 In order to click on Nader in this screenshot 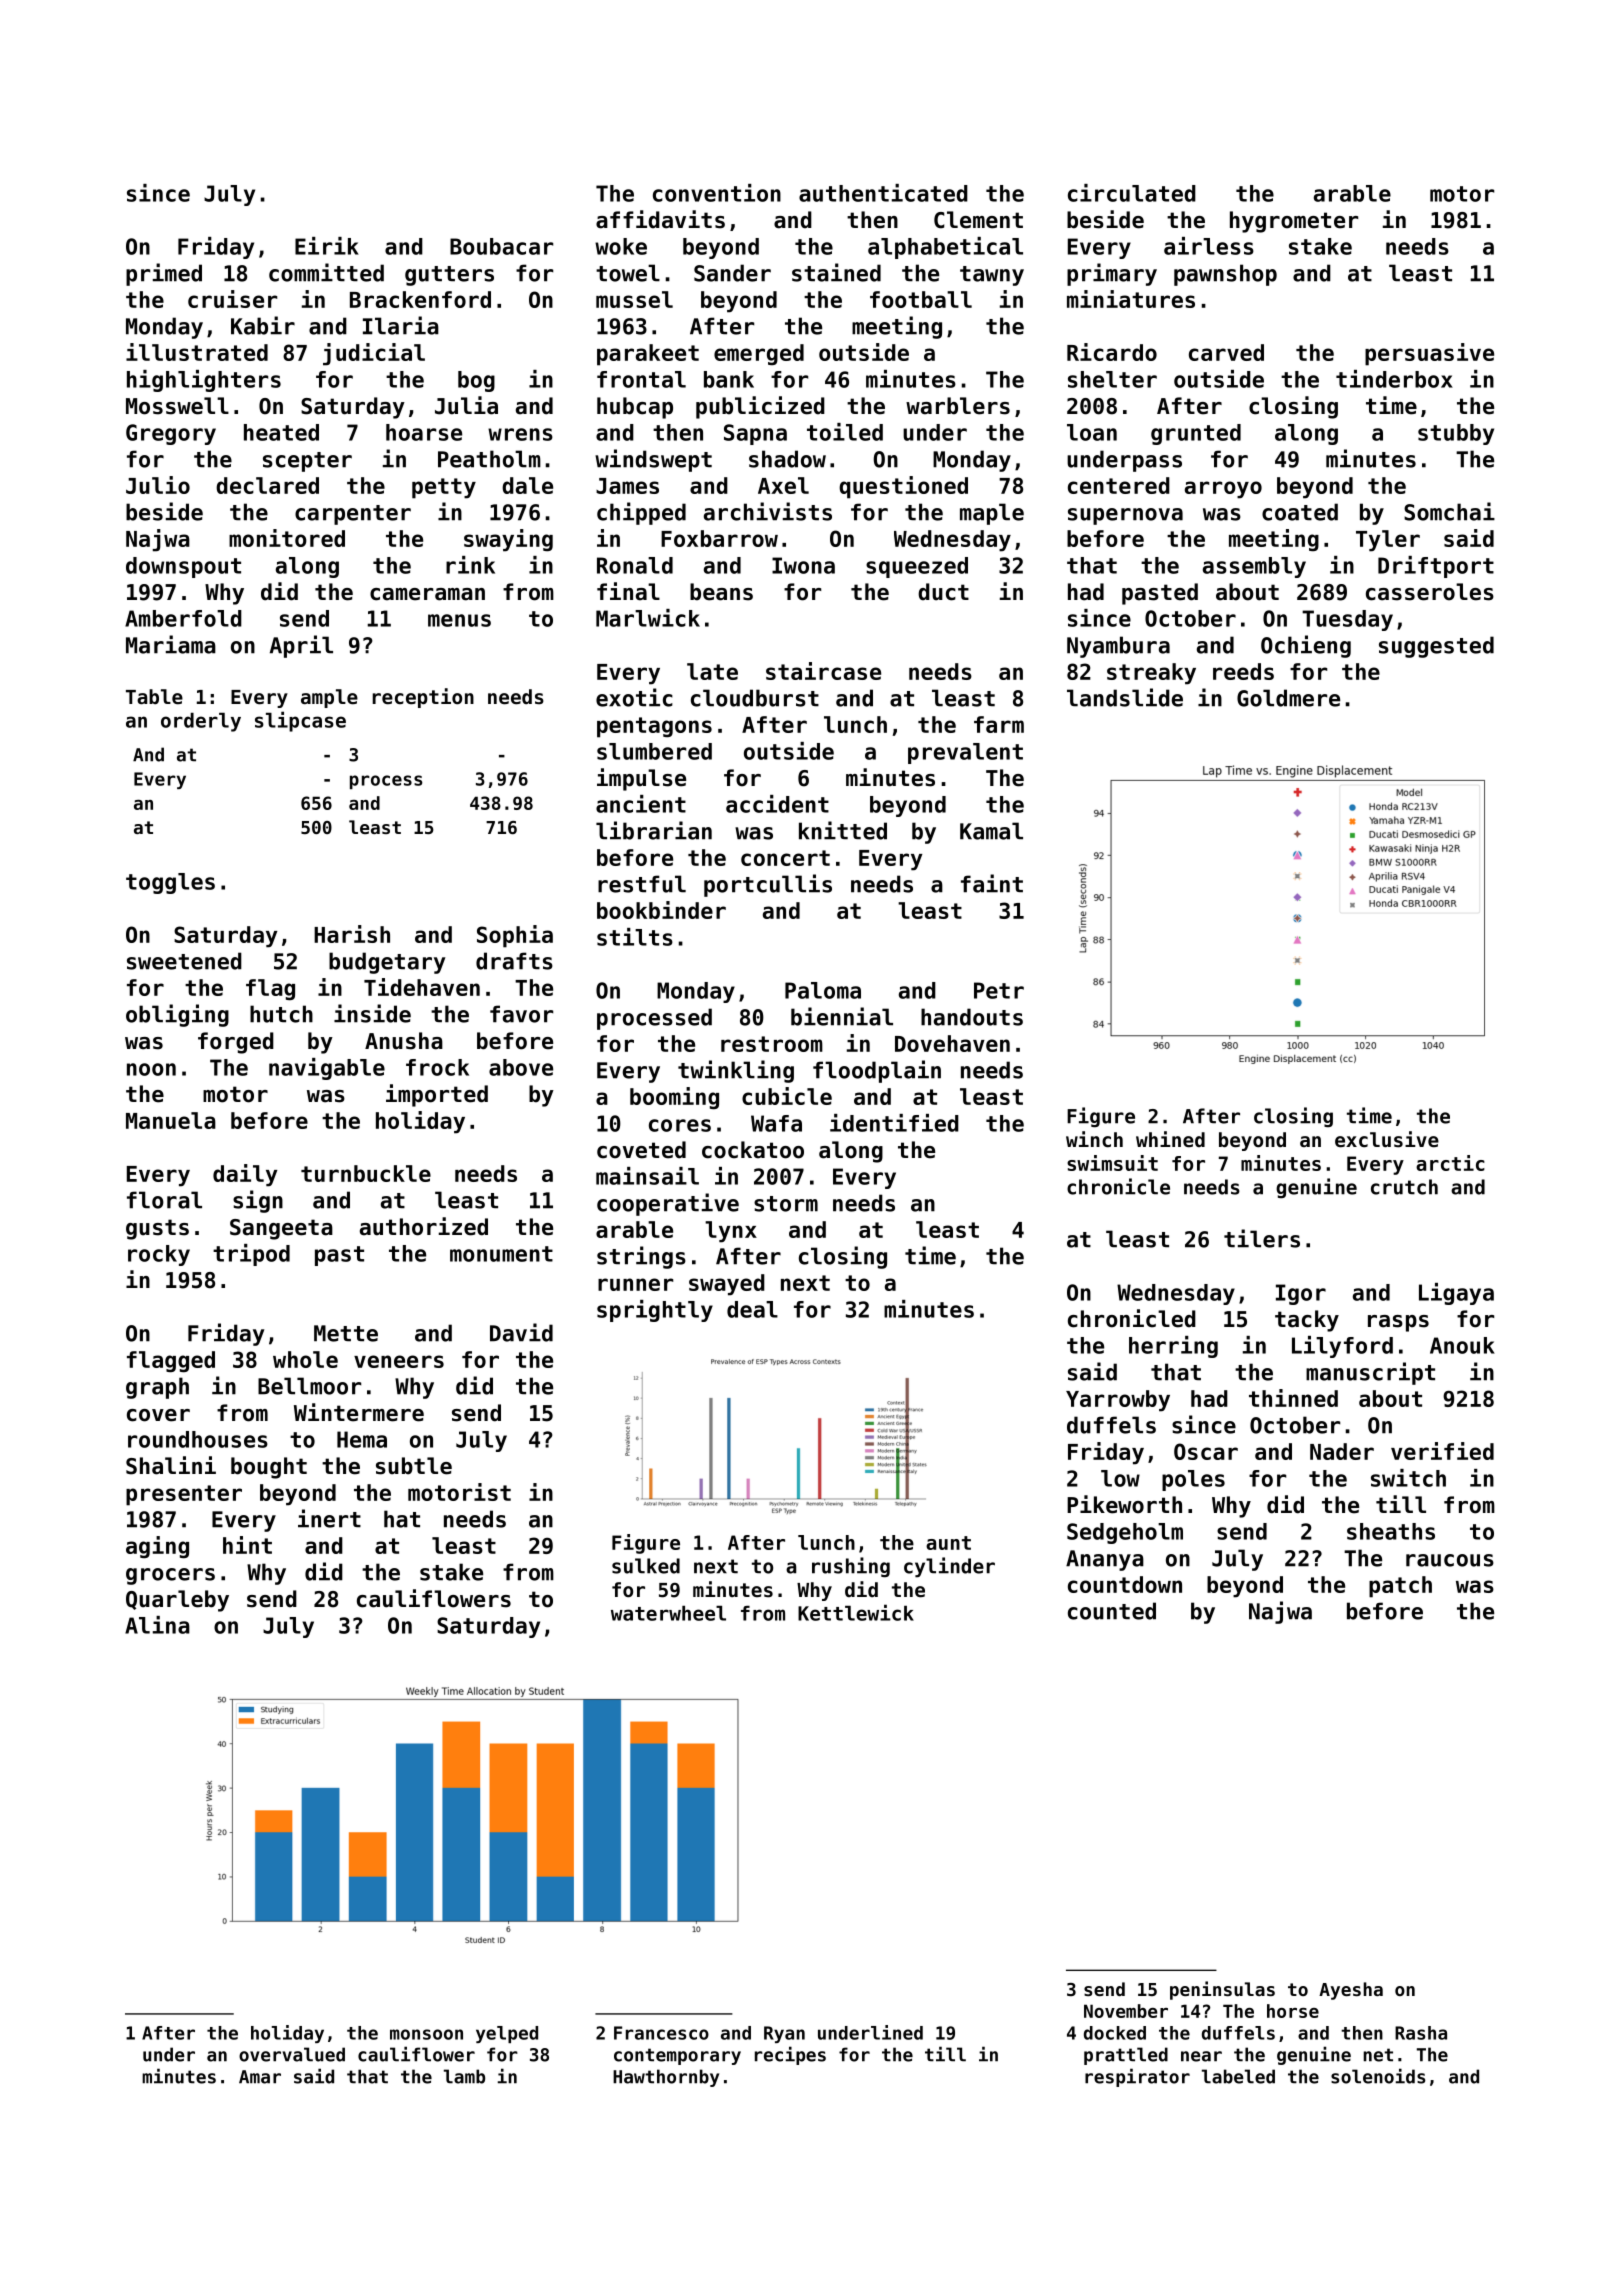, I will do `click(1342, 1451)`.
